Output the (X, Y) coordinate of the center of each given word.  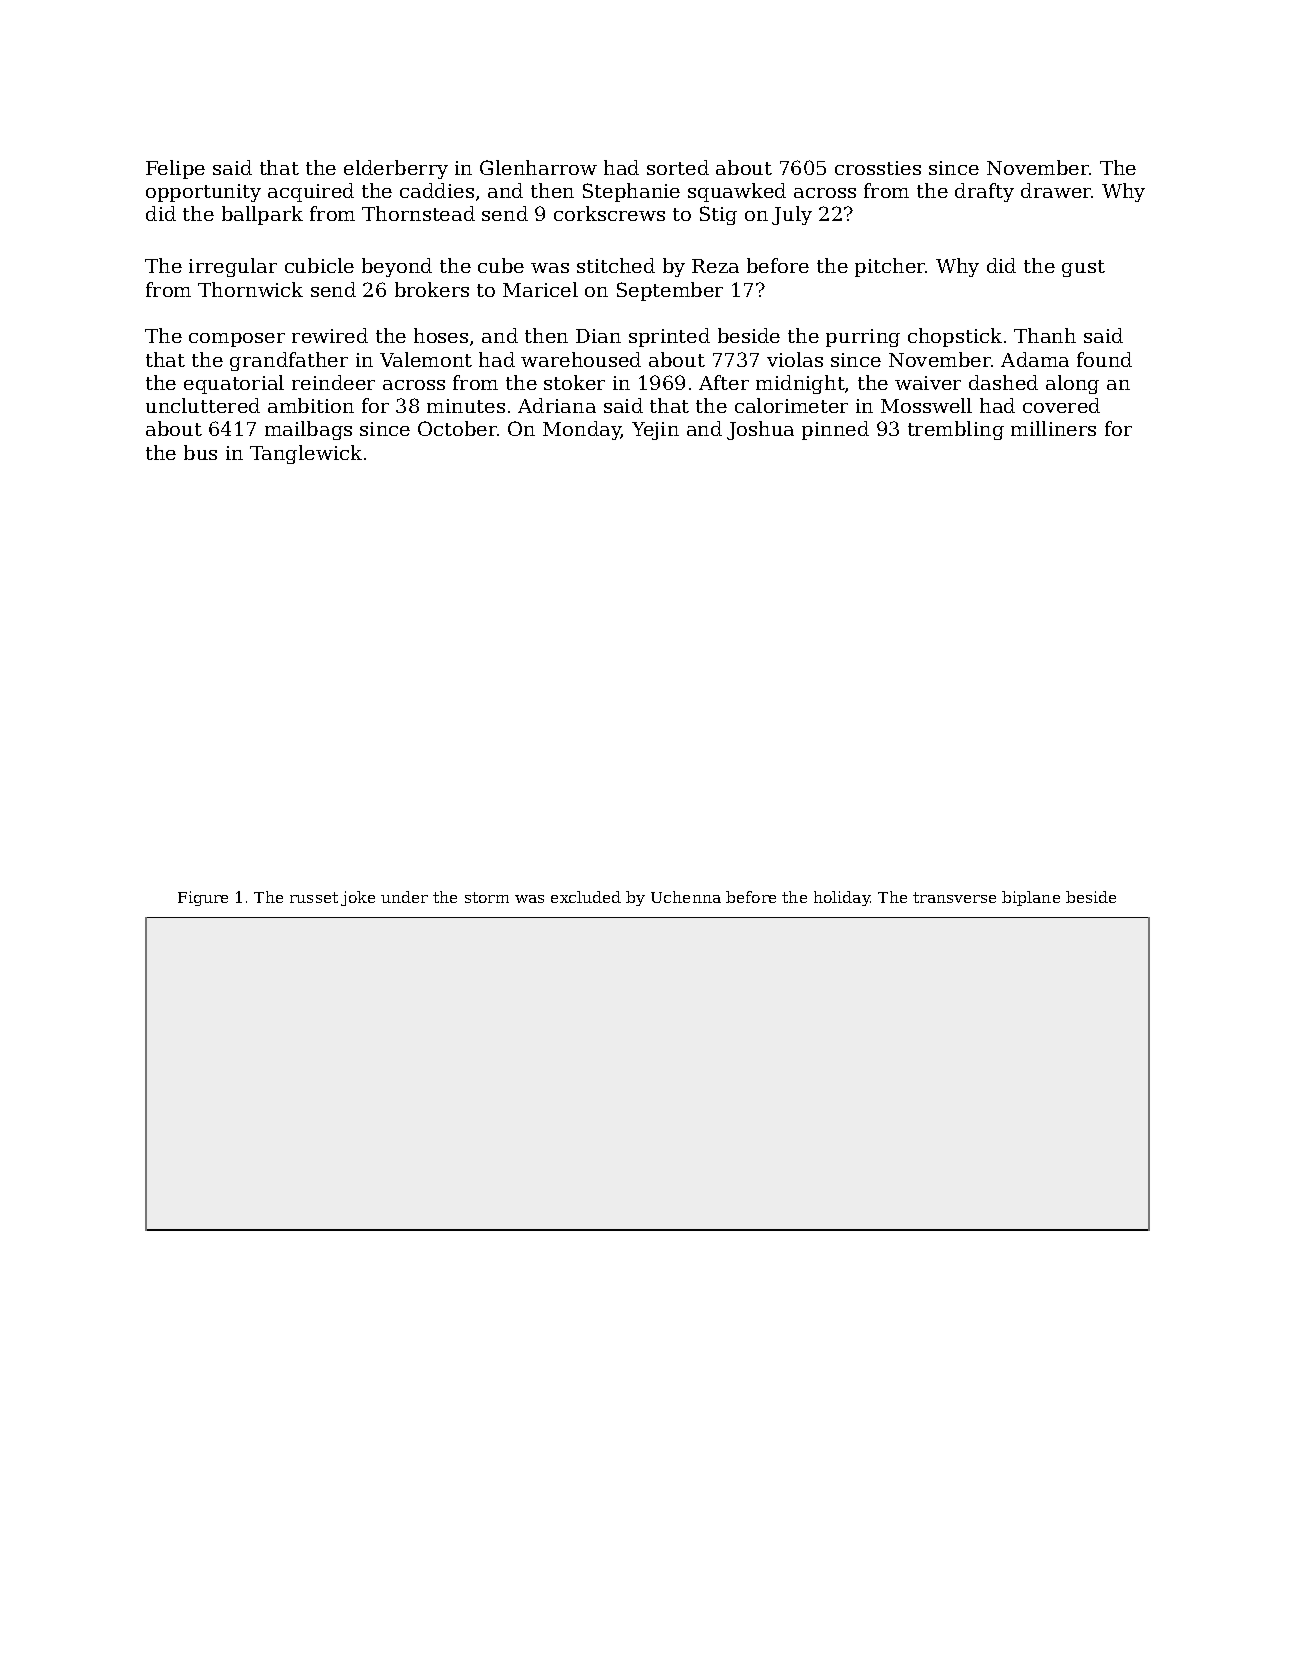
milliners (1053, 428)
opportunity (203, 193)
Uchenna (686, 897)
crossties (878, 168)
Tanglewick (306, 454)
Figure (203, 898)
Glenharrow (538, 167)
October (457, 428)
